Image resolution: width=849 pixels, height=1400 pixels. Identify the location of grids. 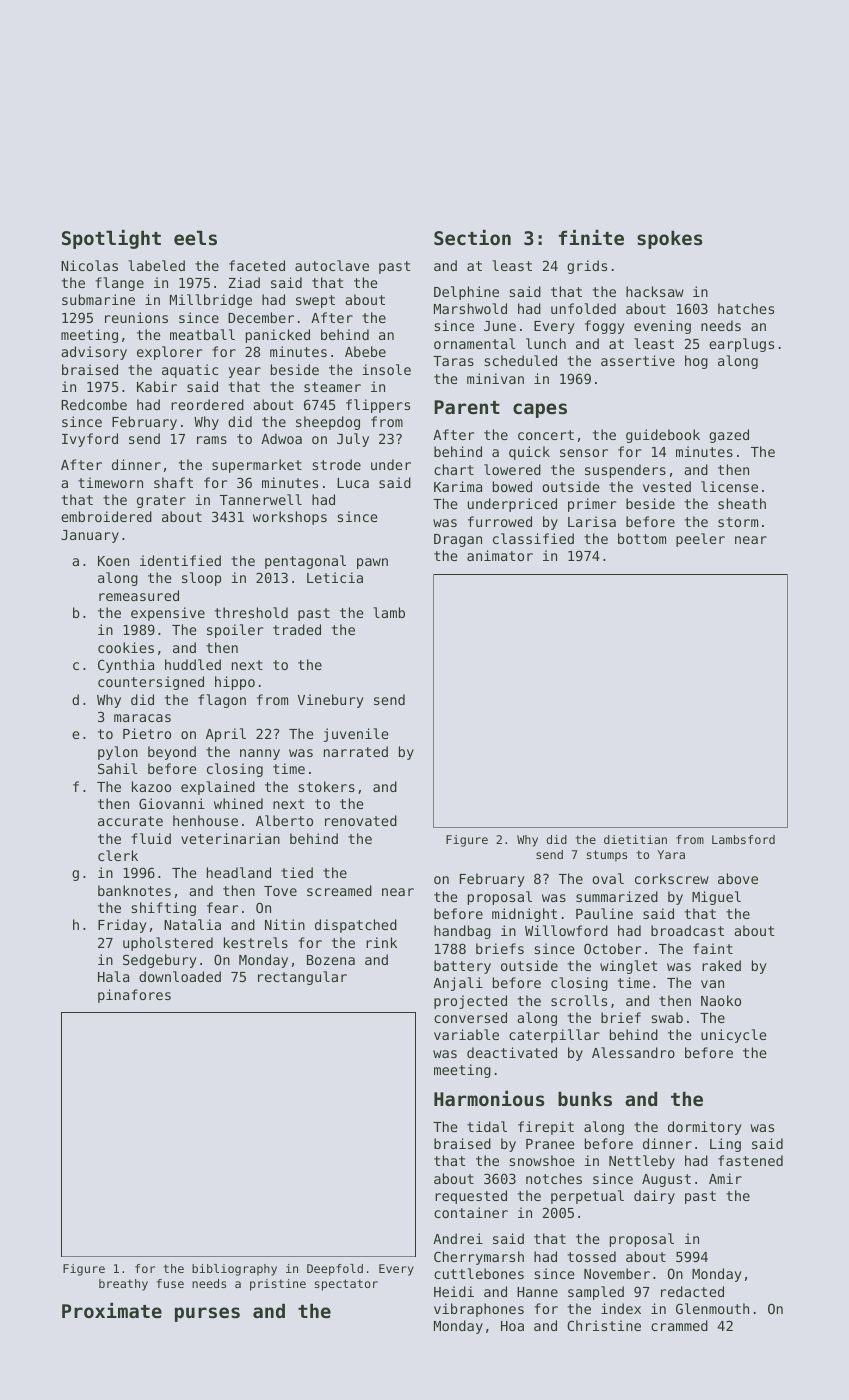
(587, 267).
